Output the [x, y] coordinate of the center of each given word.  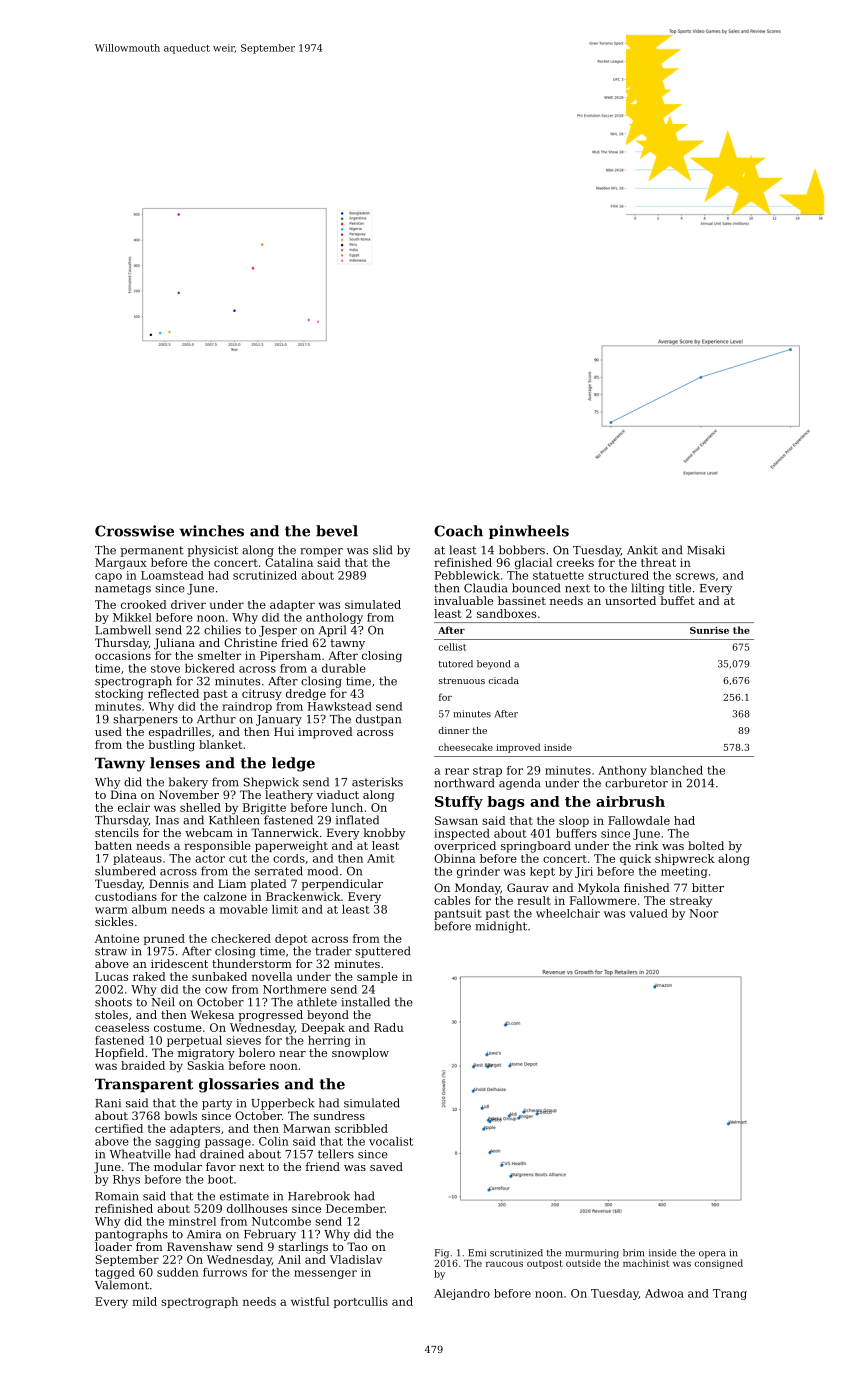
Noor [703, 913]
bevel [337, 531]
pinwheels [529, 532]
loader [113, 1246]
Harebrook [319, 1196]
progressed [270, 1016]
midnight [501, 927]
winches [212, 531]
